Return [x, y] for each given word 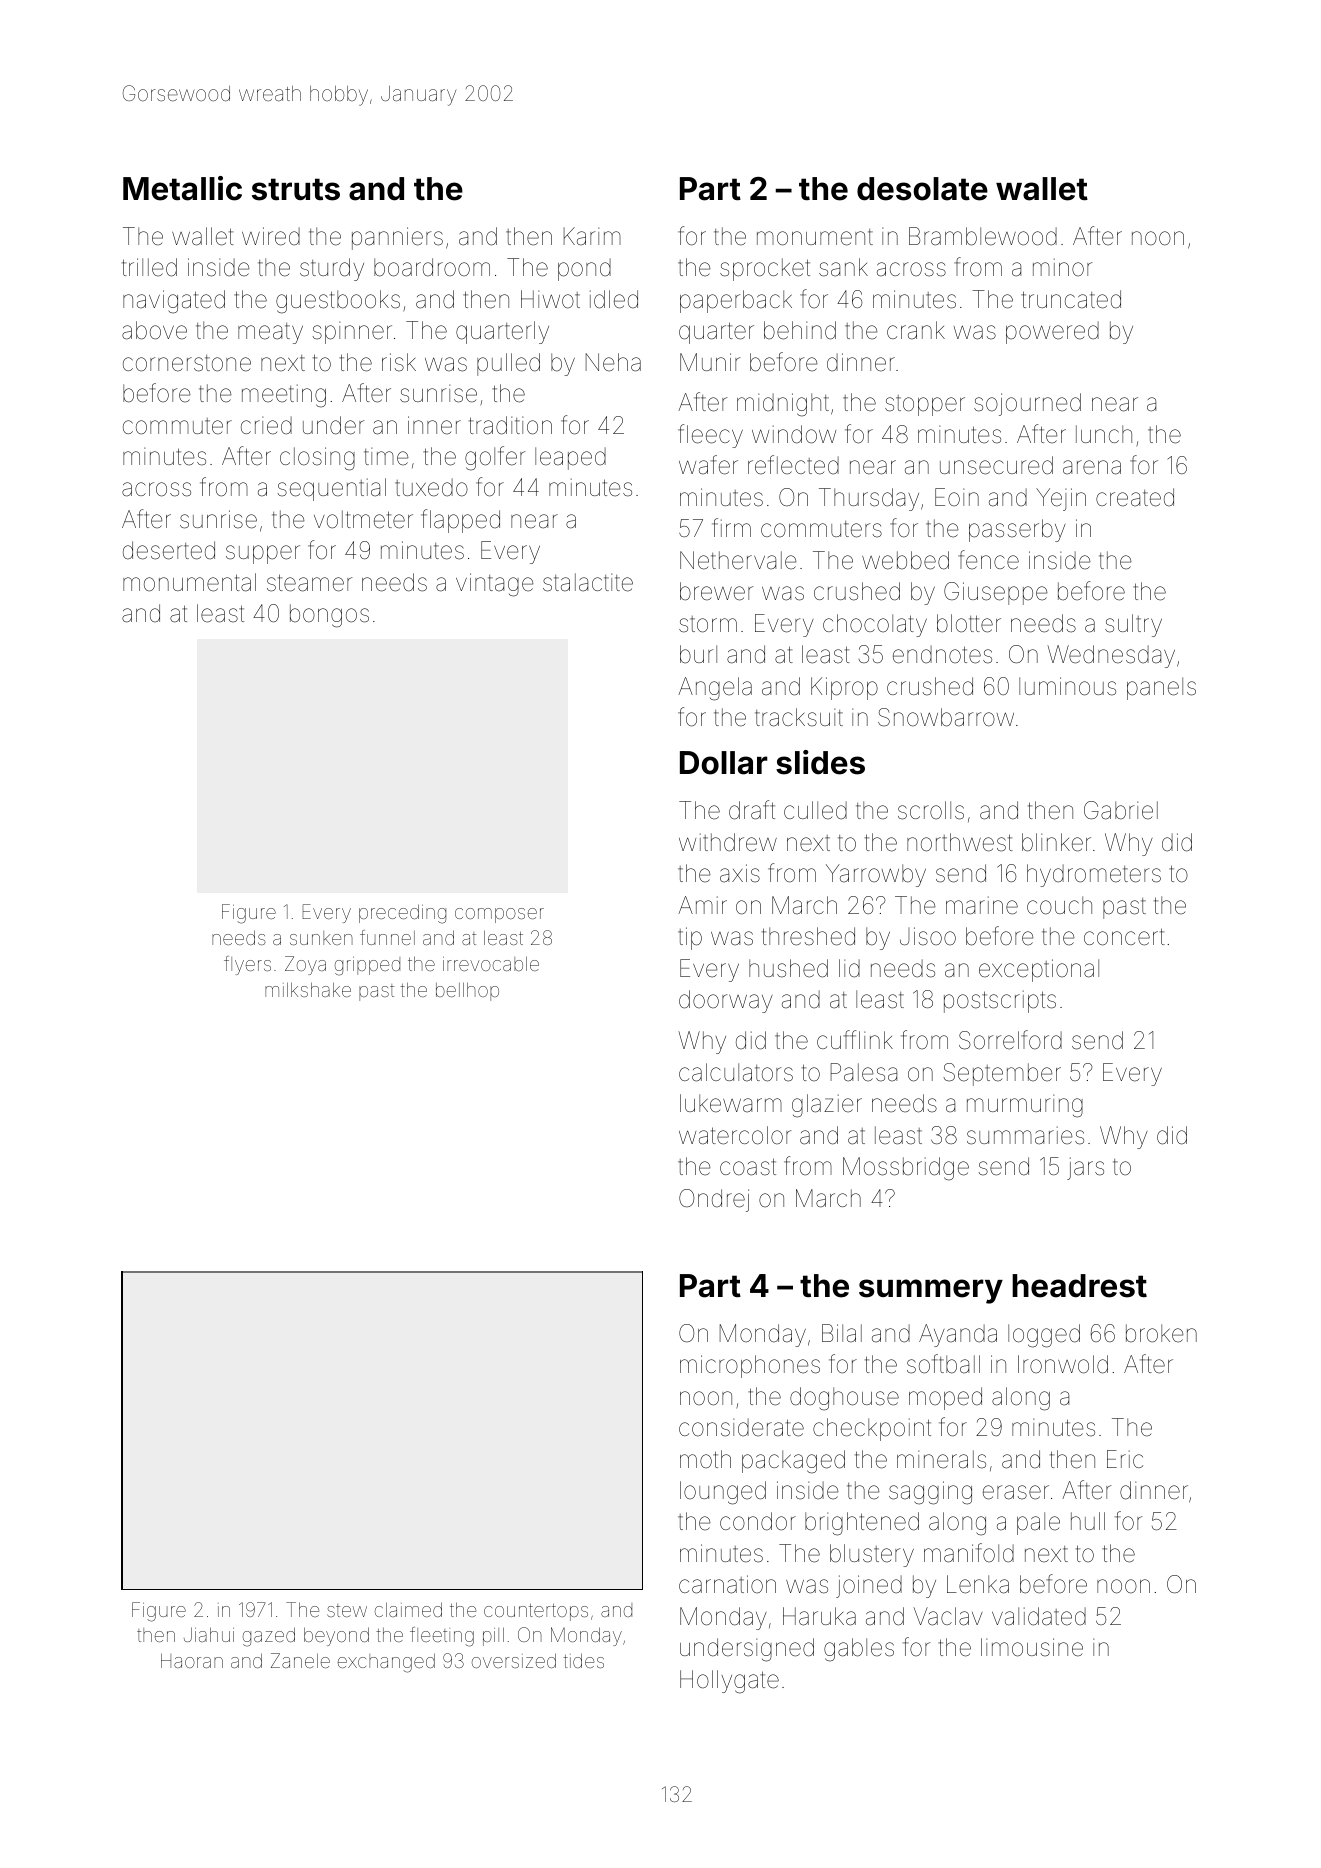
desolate [922, 189]
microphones [750, 1366]
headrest [1079, 1286]
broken [1161, 1333]
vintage [494, 585]
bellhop [467, 991]
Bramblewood [983, 236]
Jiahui [209, 1634]
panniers [397, 238]
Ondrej [714, 1200]
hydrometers [1094, 875]
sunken [321, 938]
